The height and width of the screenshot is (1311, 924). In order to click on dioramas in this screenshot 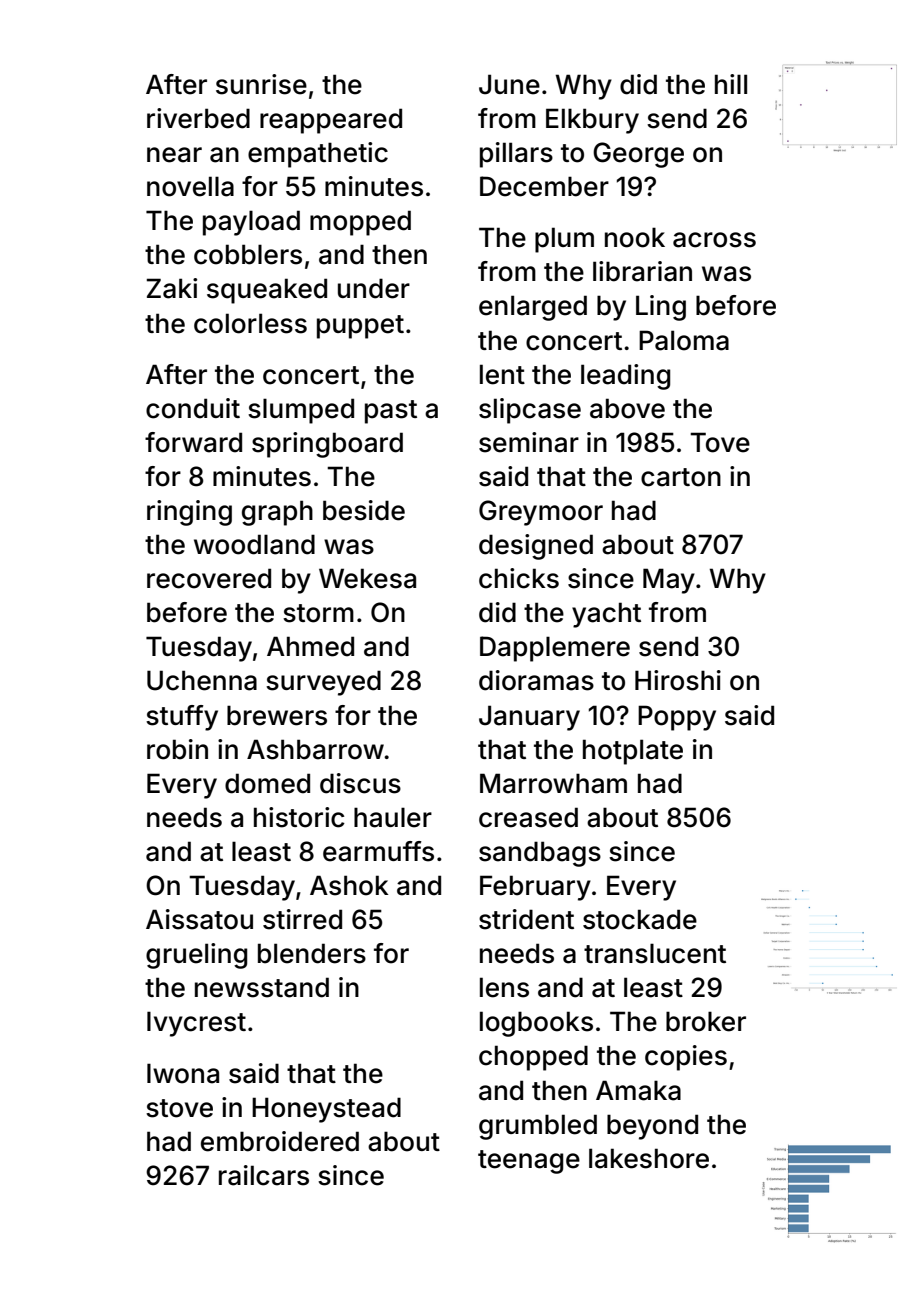, I will do `click(536, 680)`.
